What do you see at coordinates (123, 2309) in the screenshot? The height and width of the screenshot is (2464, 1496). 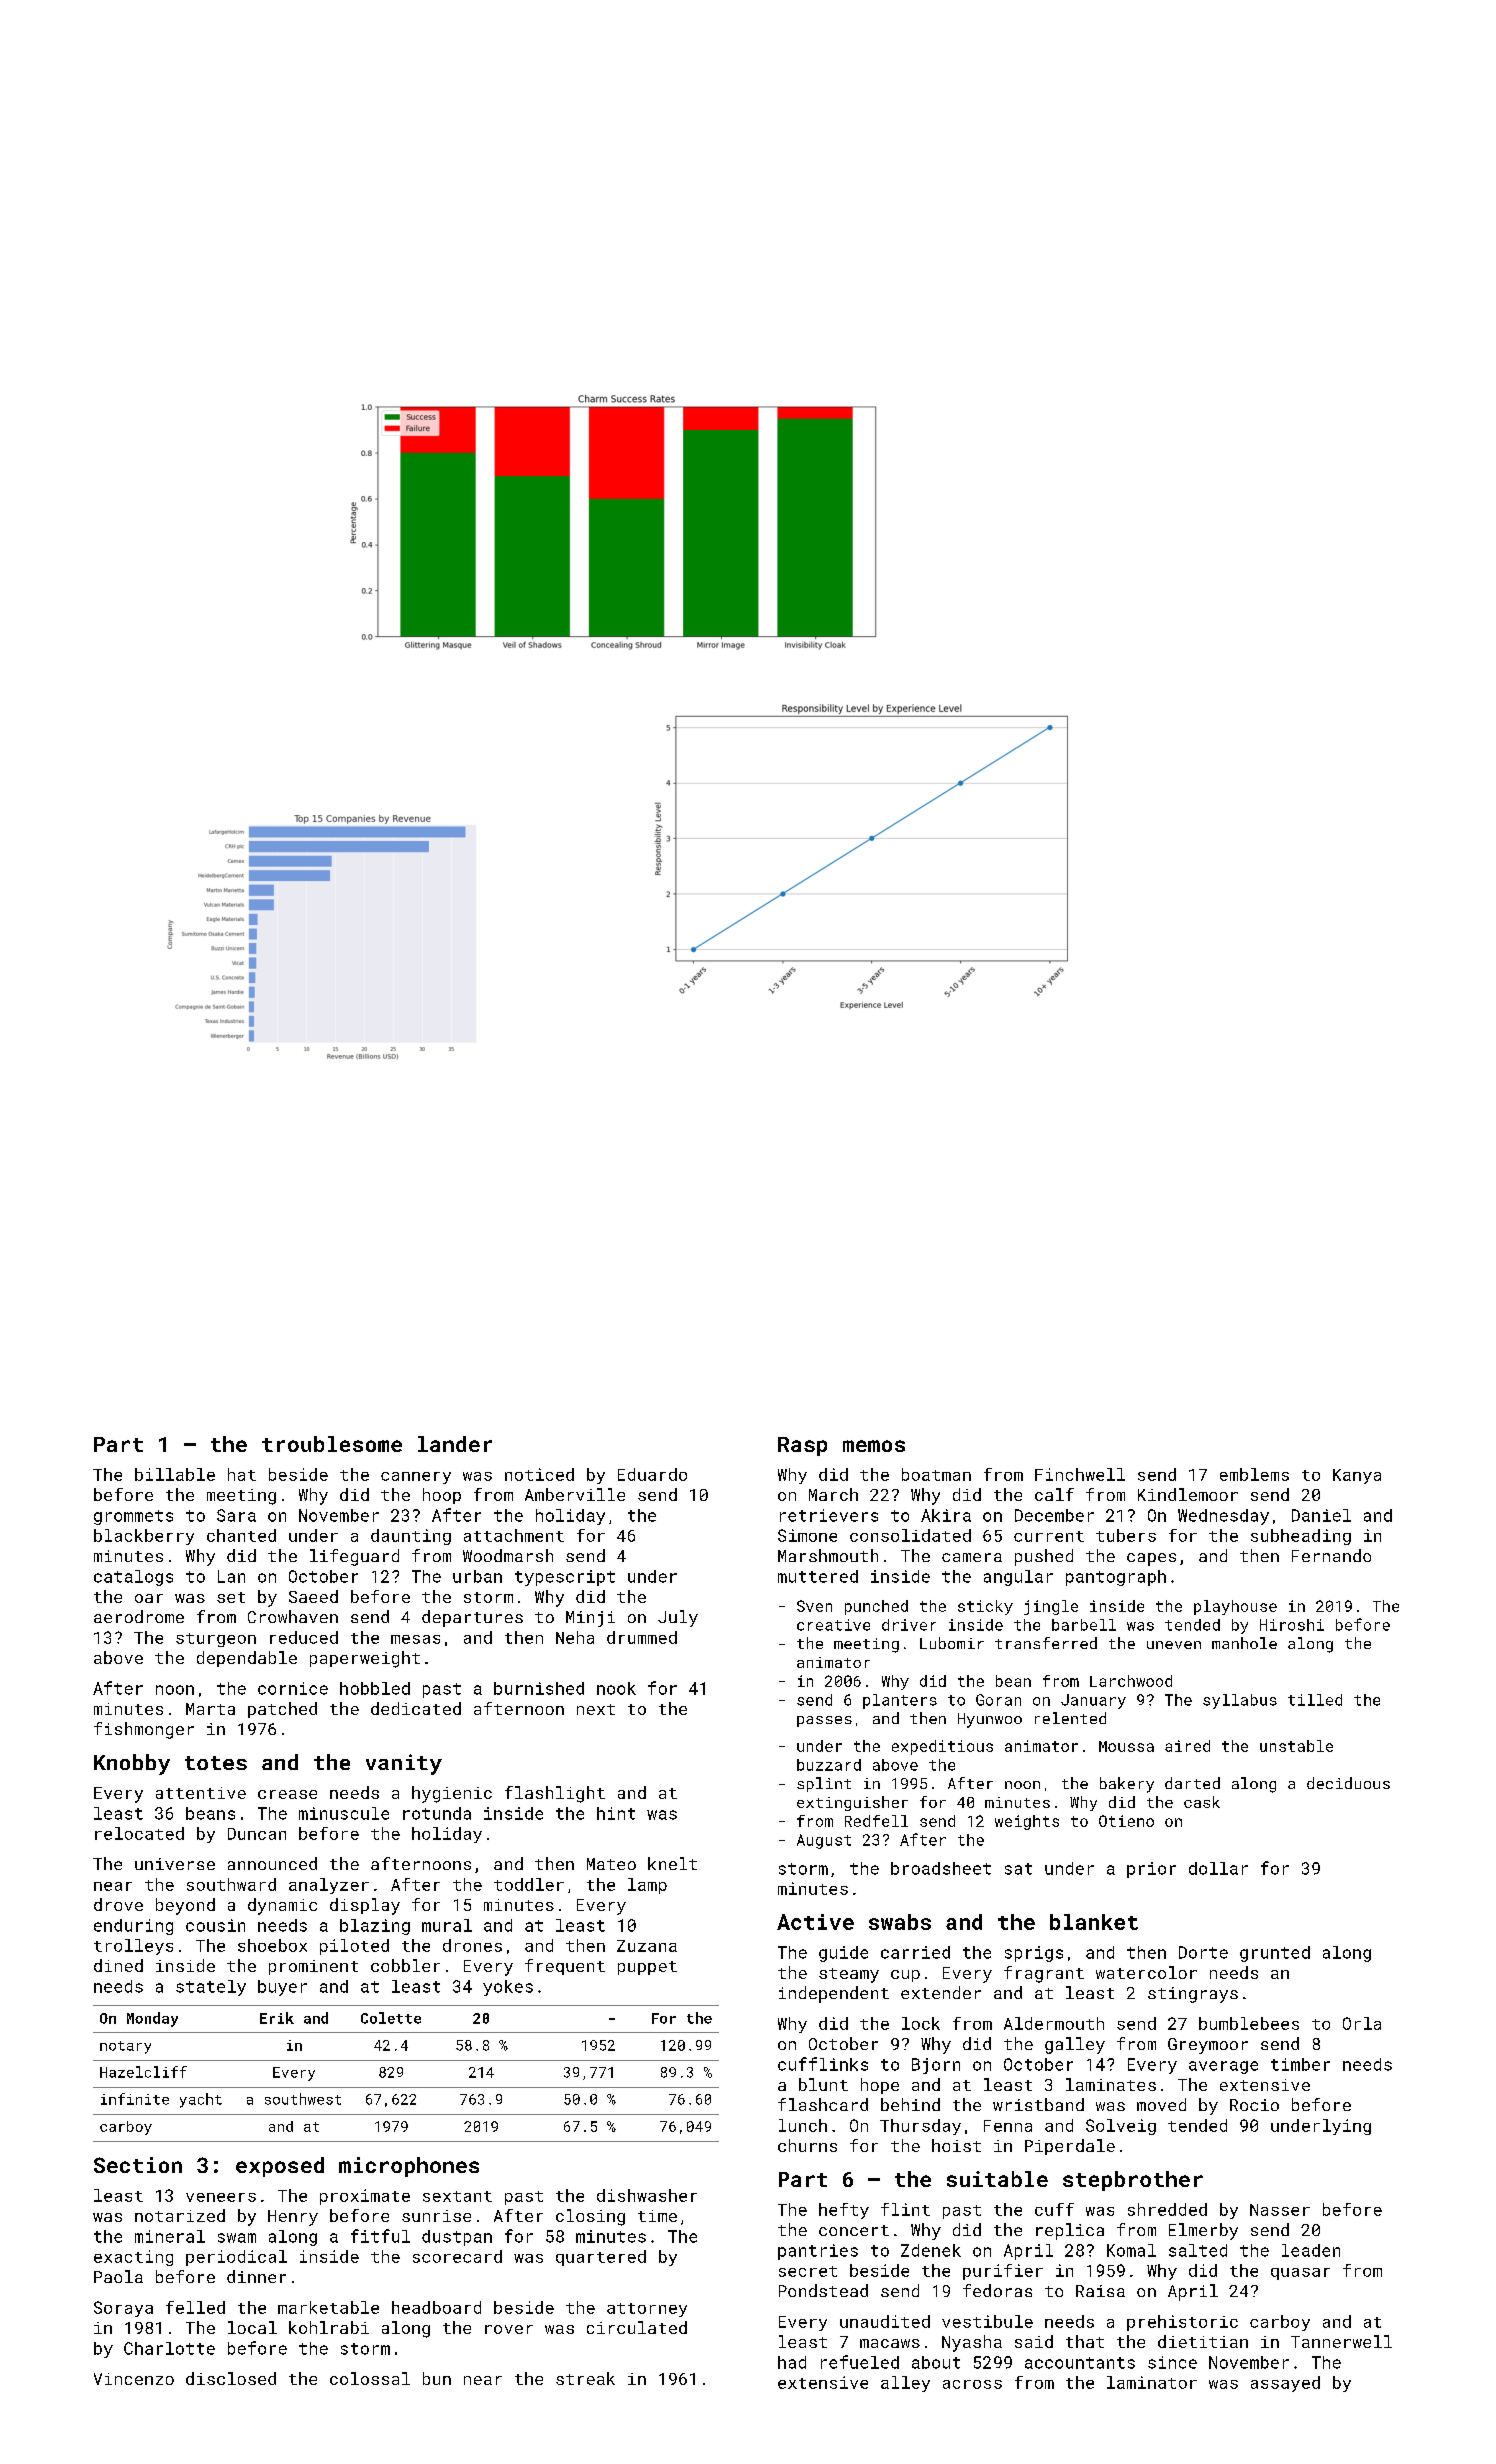 I see `Soraya` at bounding box center [123, 2309].
